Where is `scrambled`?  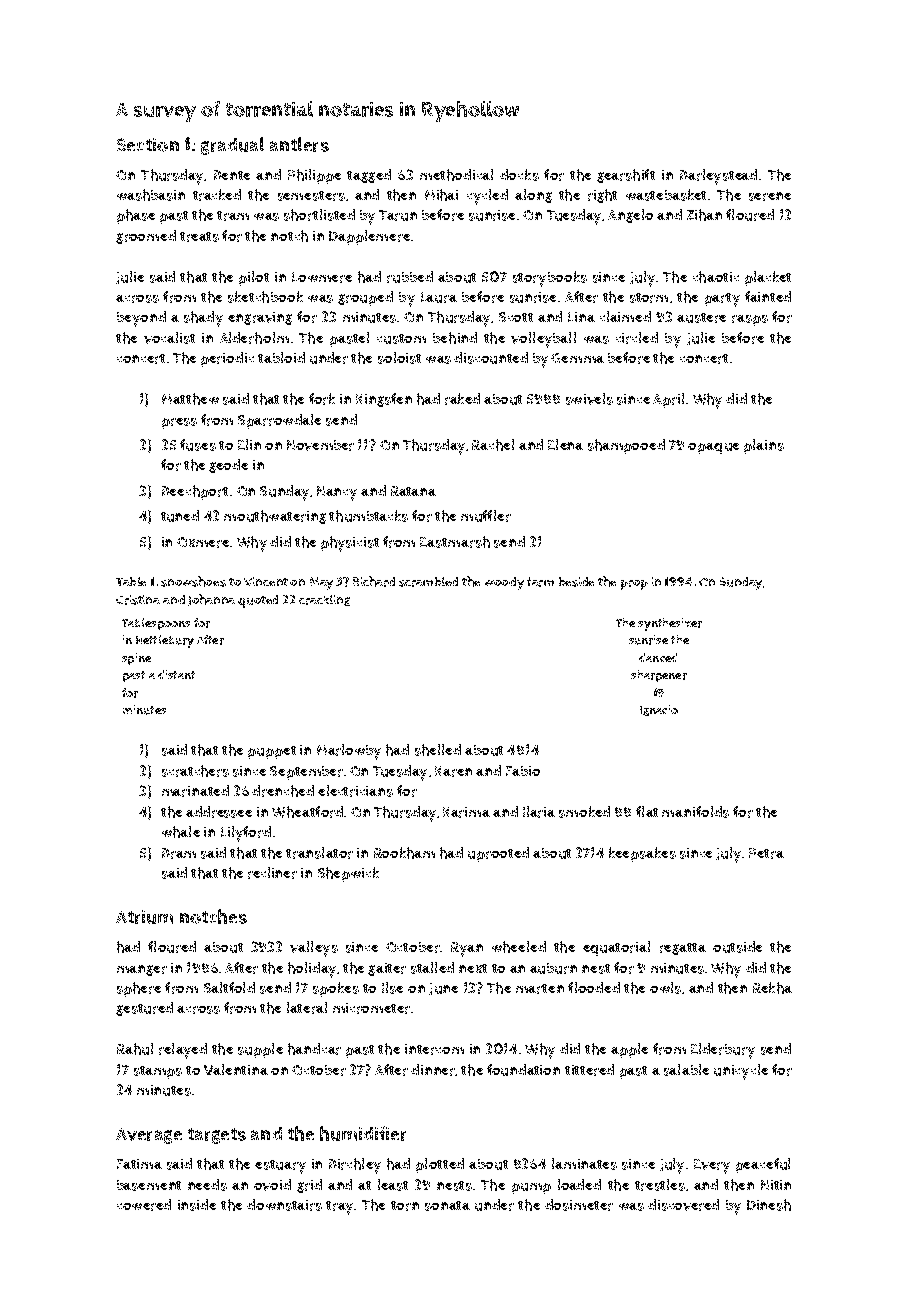 scrambled is located at coordinates (428, 582).
